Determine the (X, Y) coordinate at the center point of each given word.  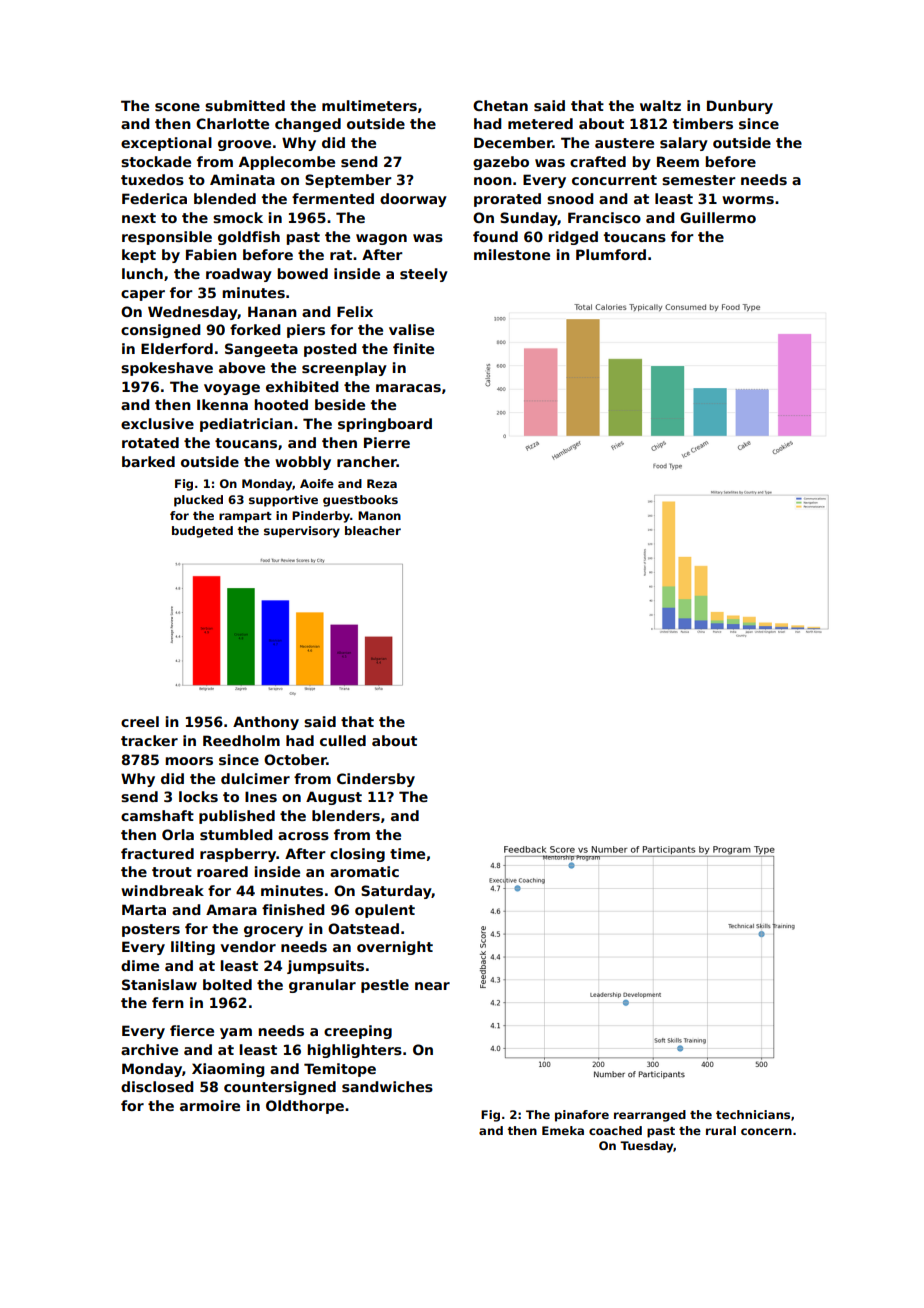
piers (306, 331)
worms (748, 200)
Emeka (563, 1130)
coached (615, 1130)
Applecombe (287, 163)
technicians (753, 1114)
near (432, 986)
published (237, 817)
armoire (210, 1105)
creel (140, 721)
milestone (512, 254)
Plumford (611, 254)
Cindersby (376, 780)
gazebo (501, 163)
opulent (385, 911)
